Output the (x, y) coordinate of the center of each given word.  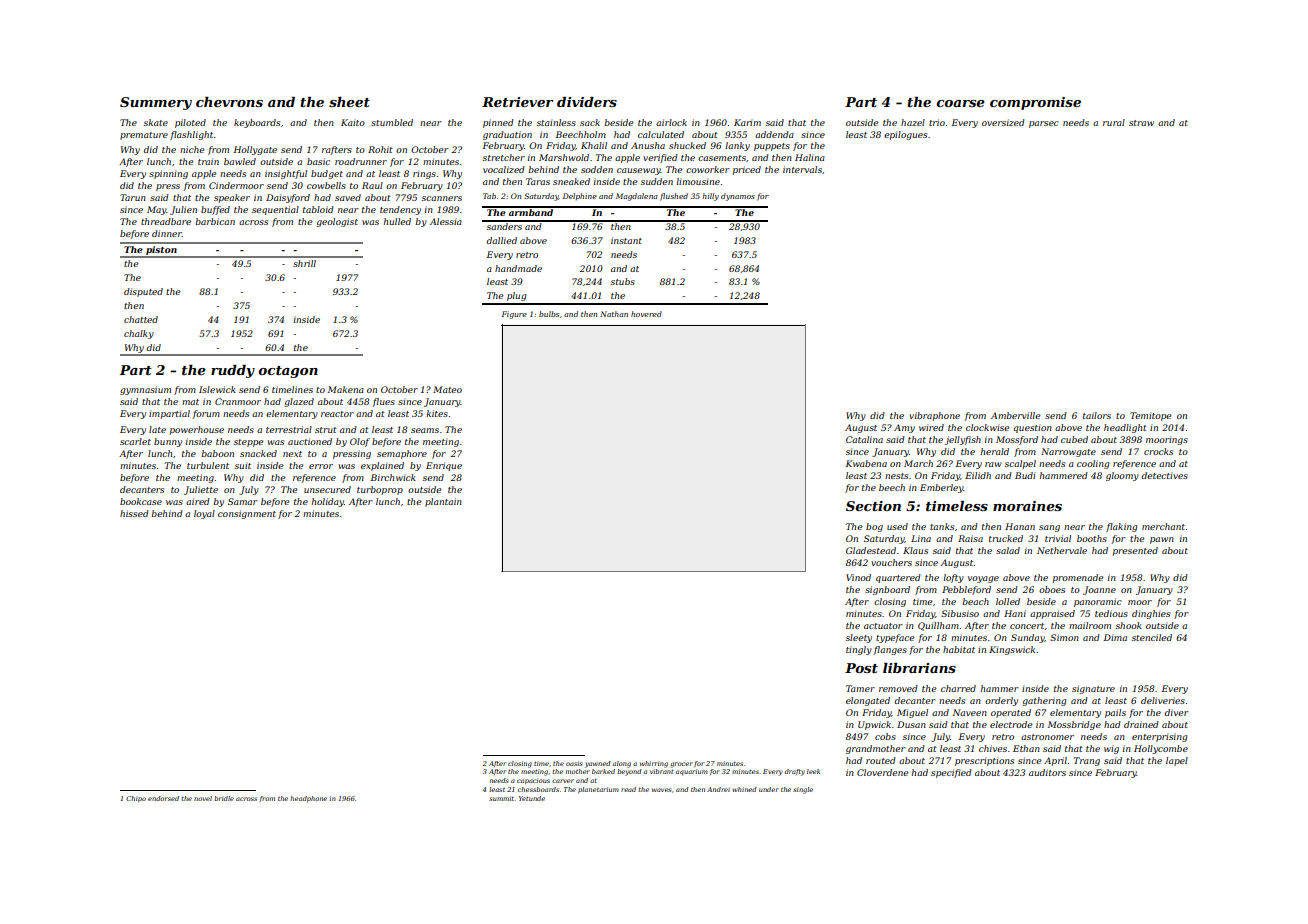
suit (243, 465)
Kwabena (866, 463)
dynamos (738, 197)
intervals (802, 169)
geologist (337, 222)
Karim (747, 122)
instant (626, 240)
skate (156, 122)
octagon (288, 372)
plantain (443, 502)
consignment (247, 514)
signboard (887, 590)
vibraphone (934, 416)
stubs (623, 281)
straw (1141, 123)
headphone (308, 799)
